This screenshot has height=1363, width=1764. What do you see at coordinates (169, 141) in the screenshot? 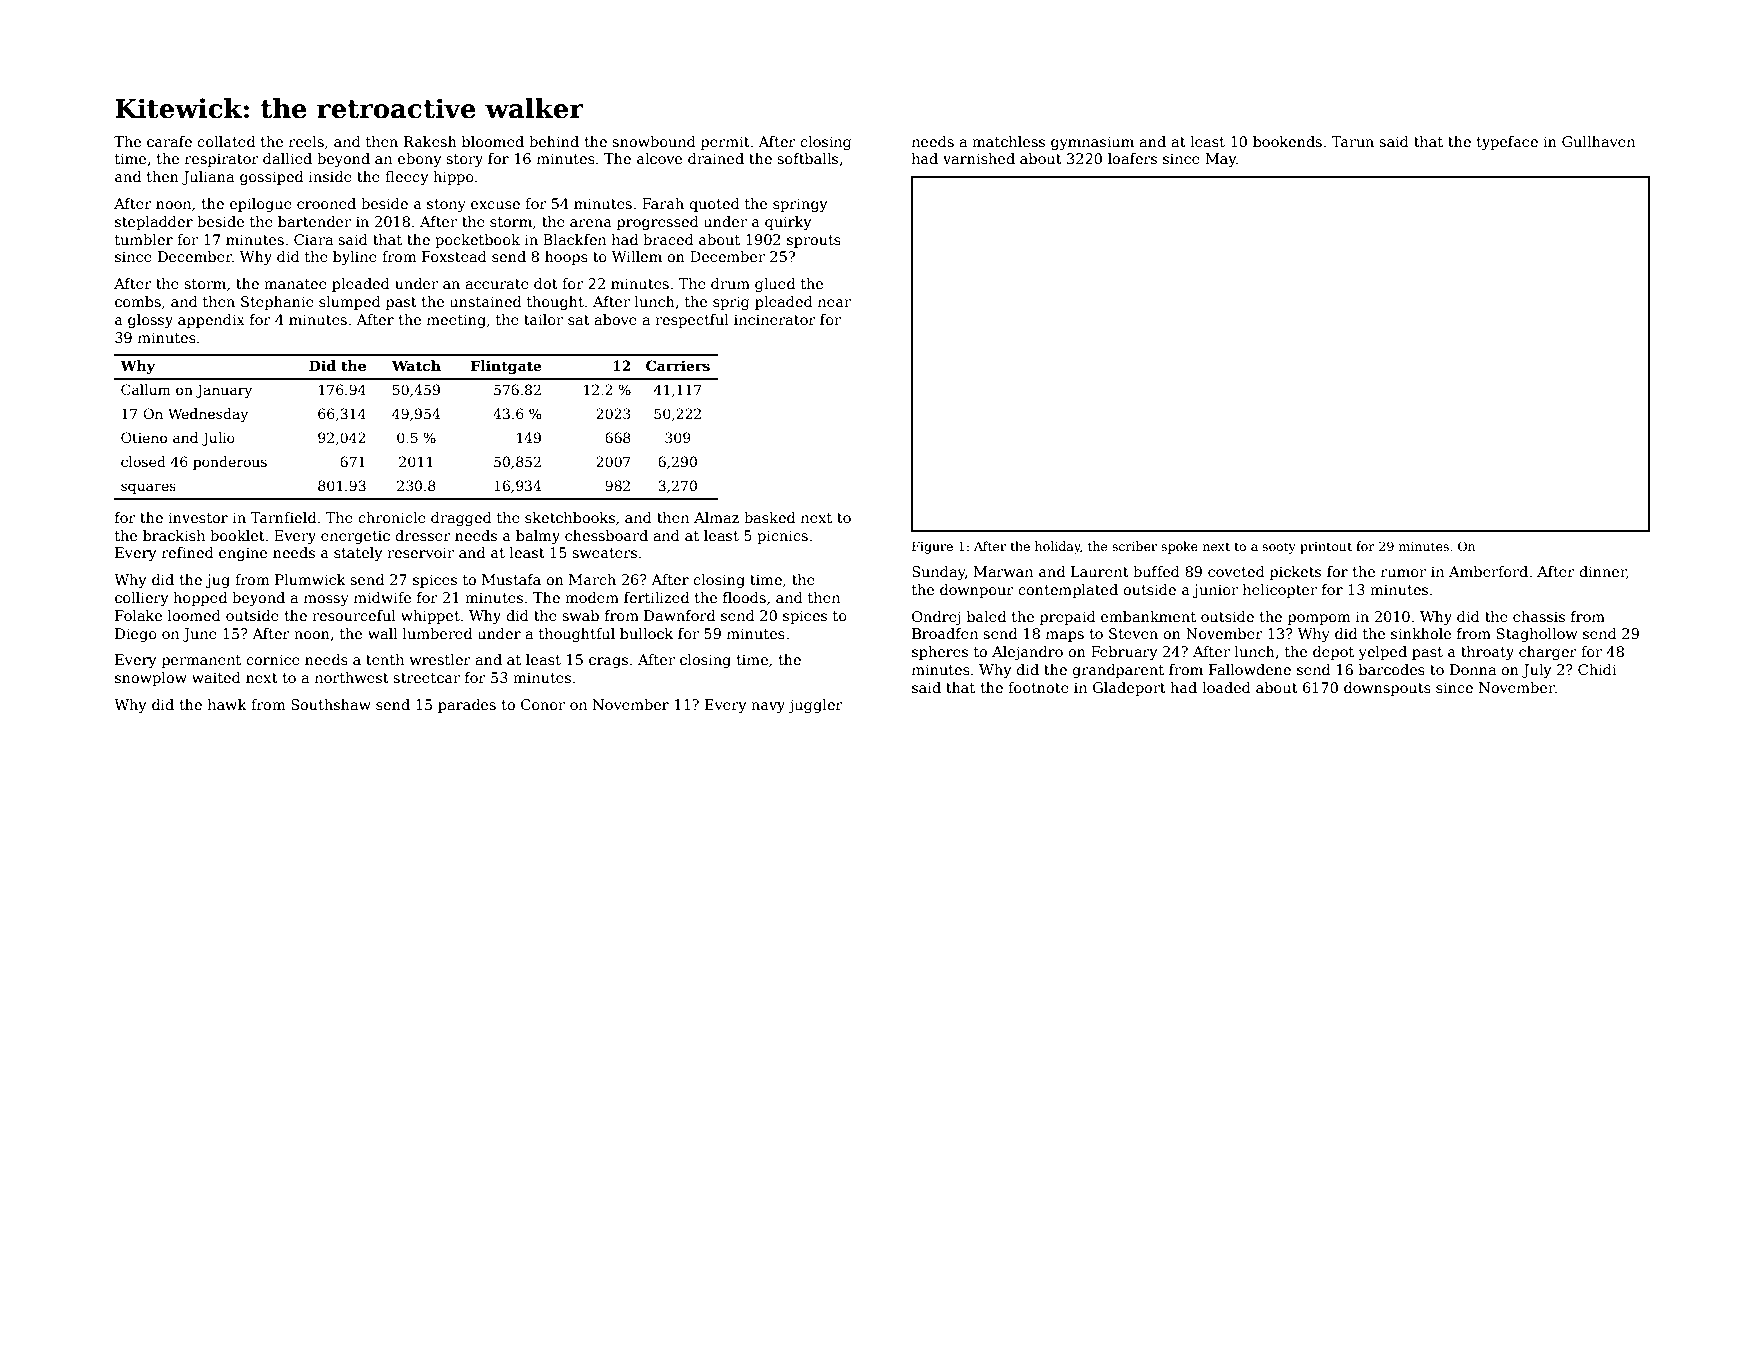
I see `carafe` at bounding box center [169, 141].
